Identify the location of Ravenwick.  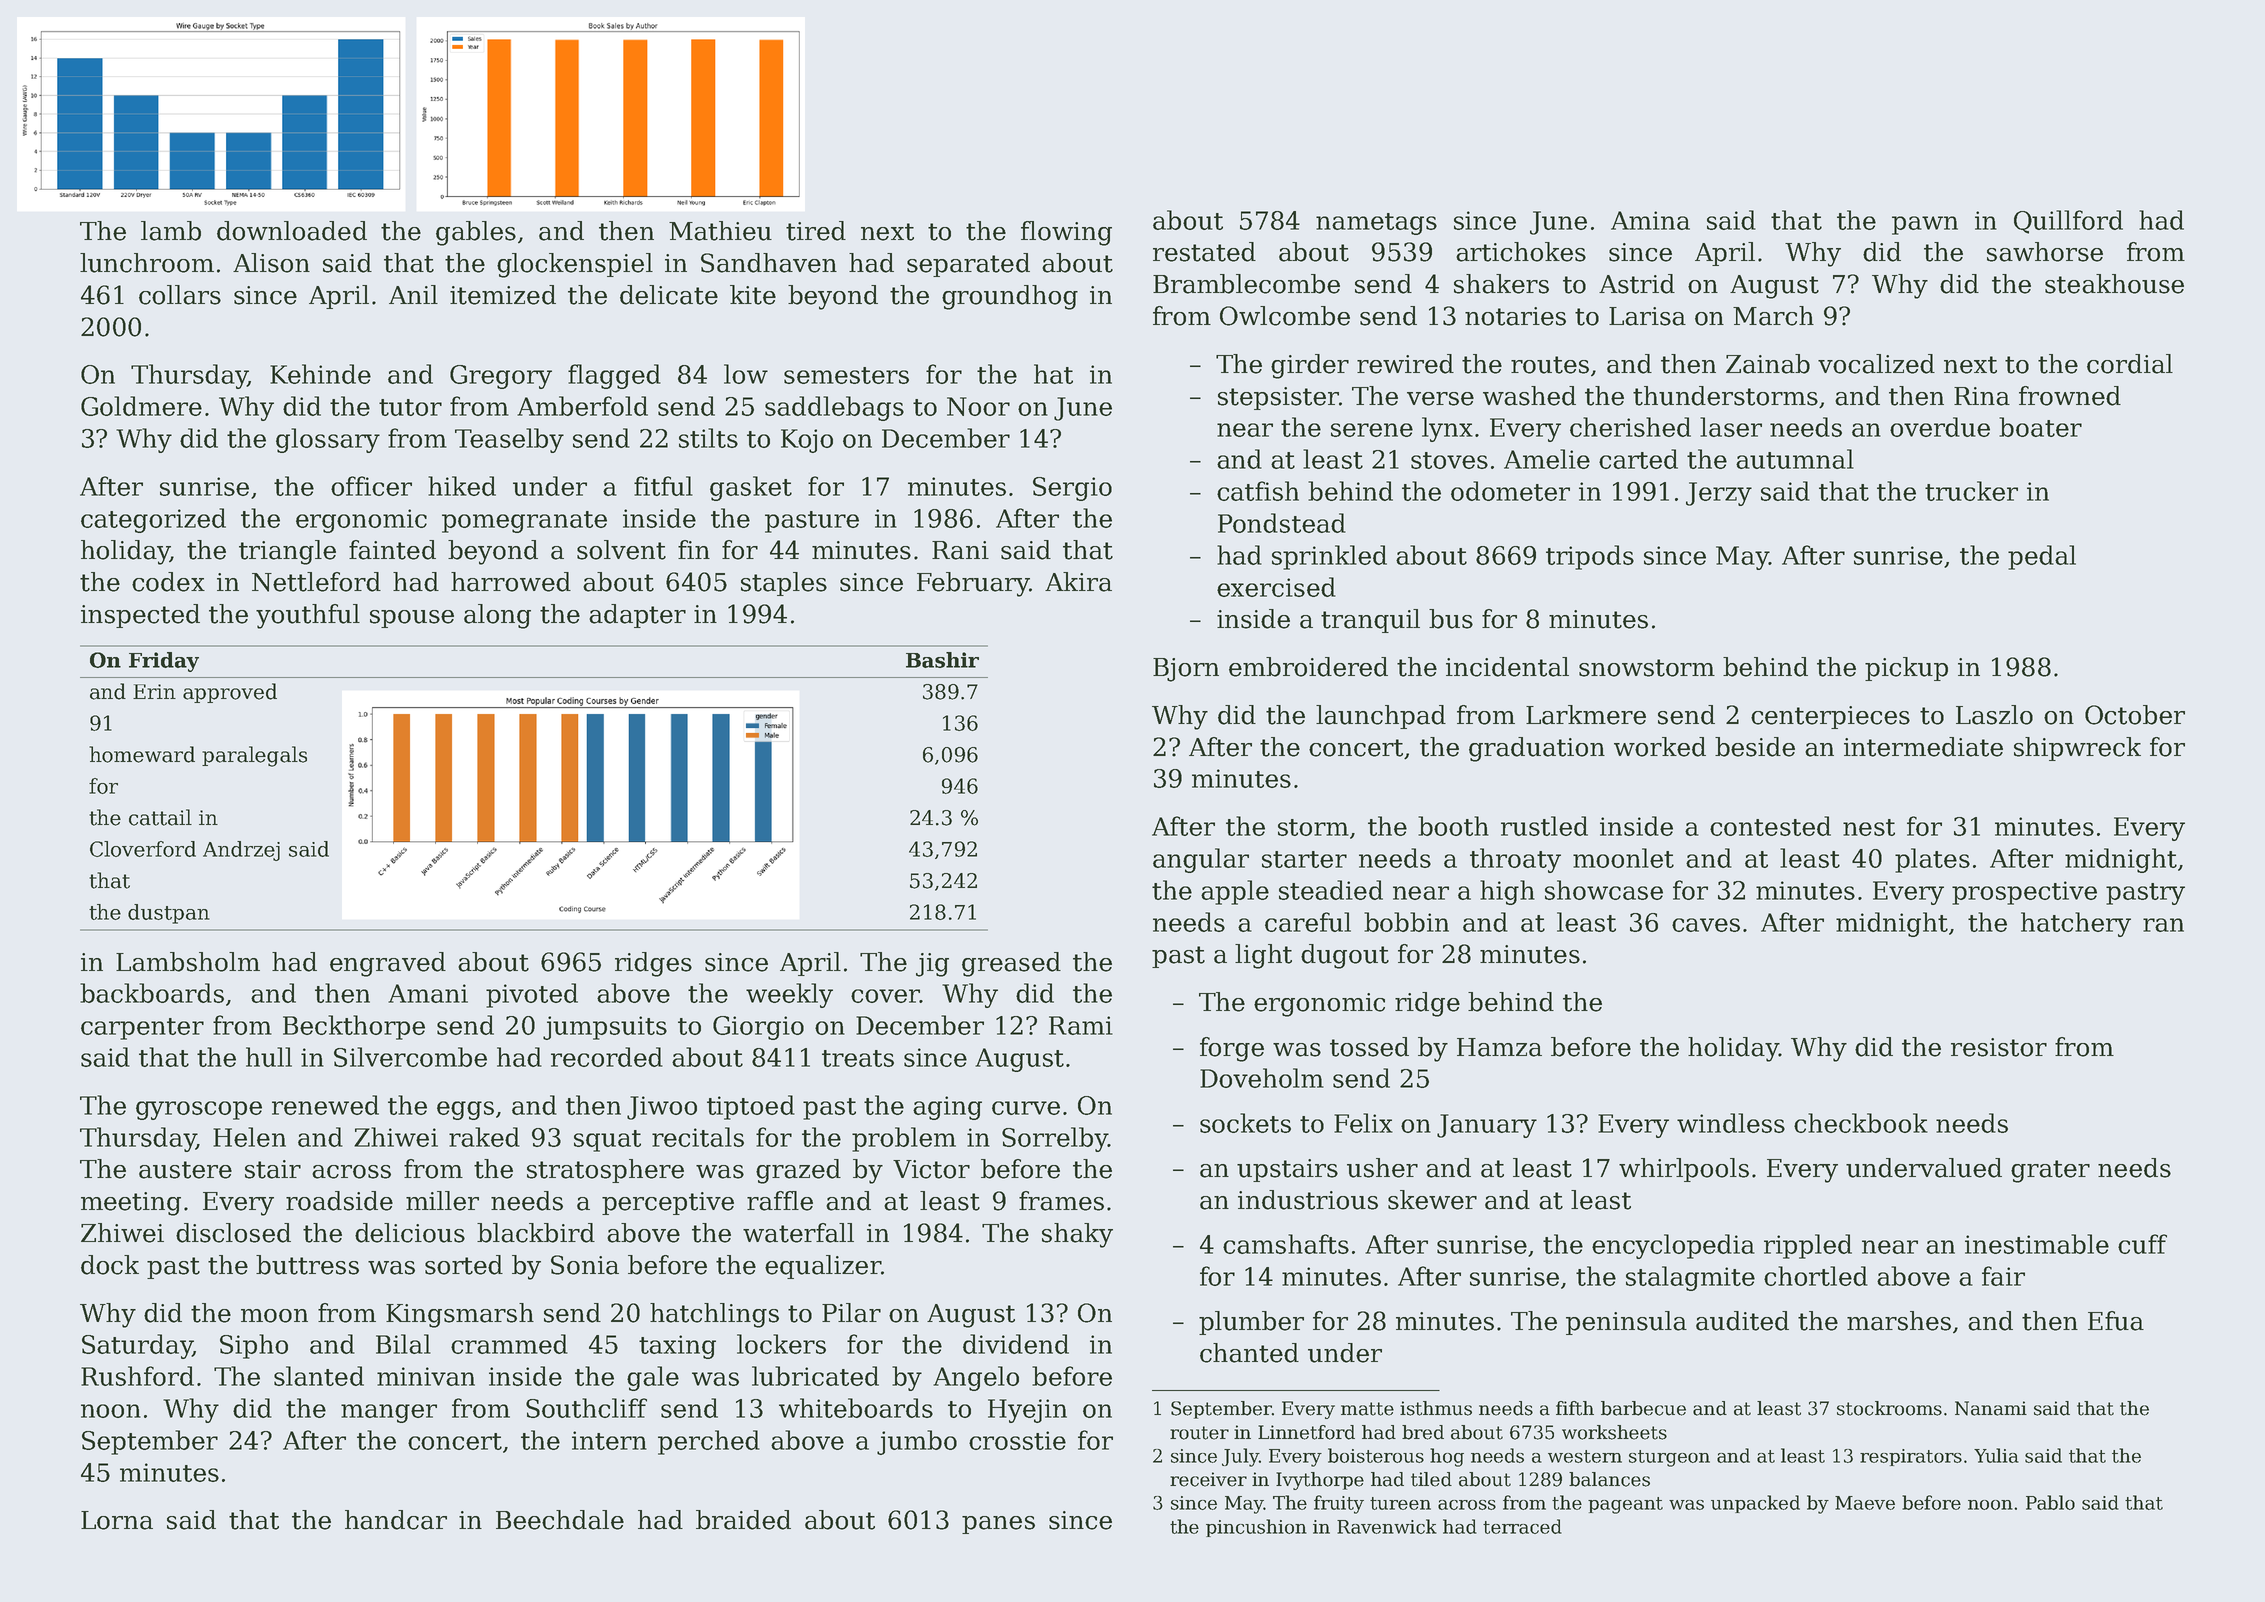
(1387, 1526).
